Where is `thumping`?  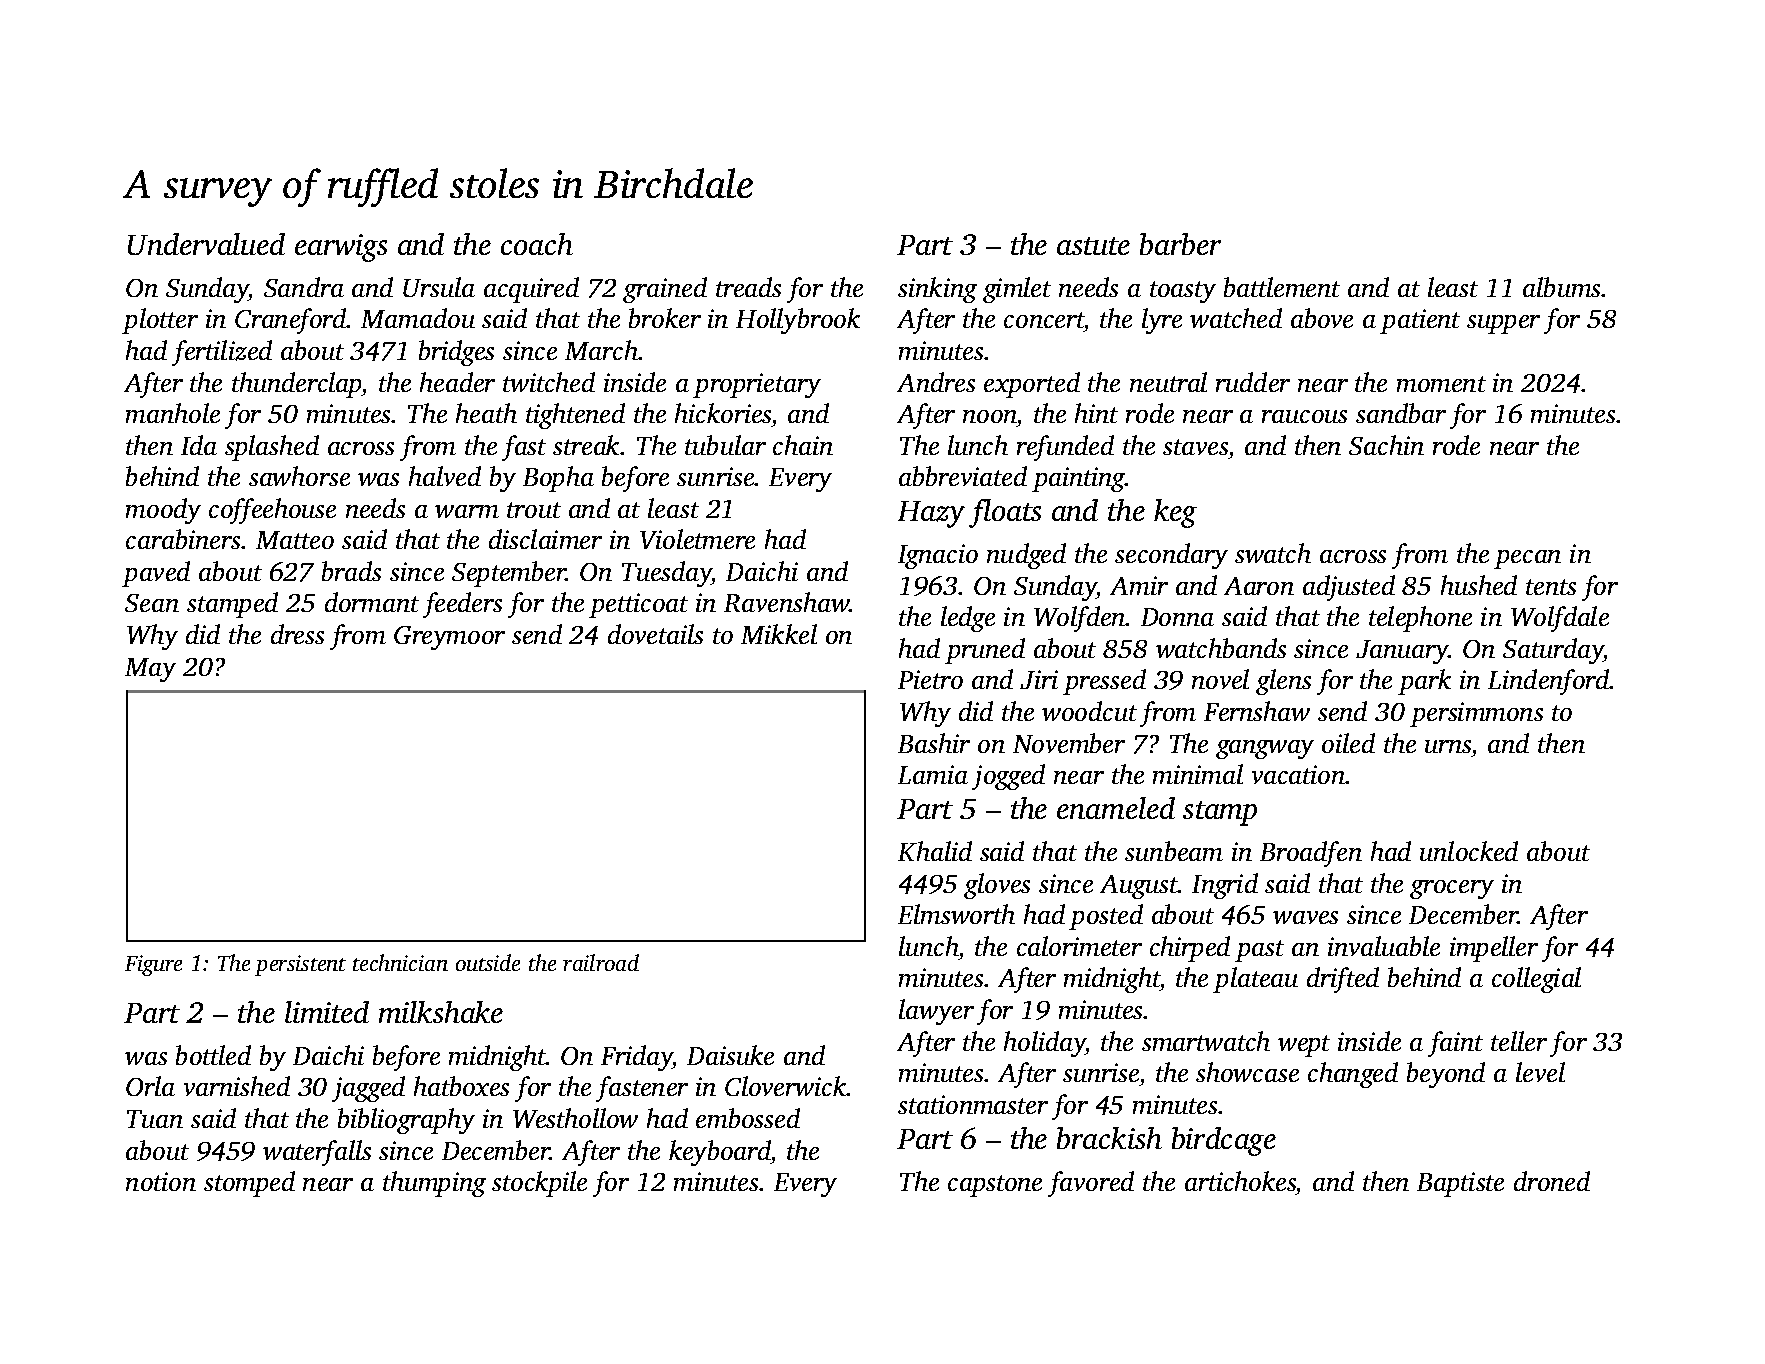 thumping is located at coordinates (434, 1184).
